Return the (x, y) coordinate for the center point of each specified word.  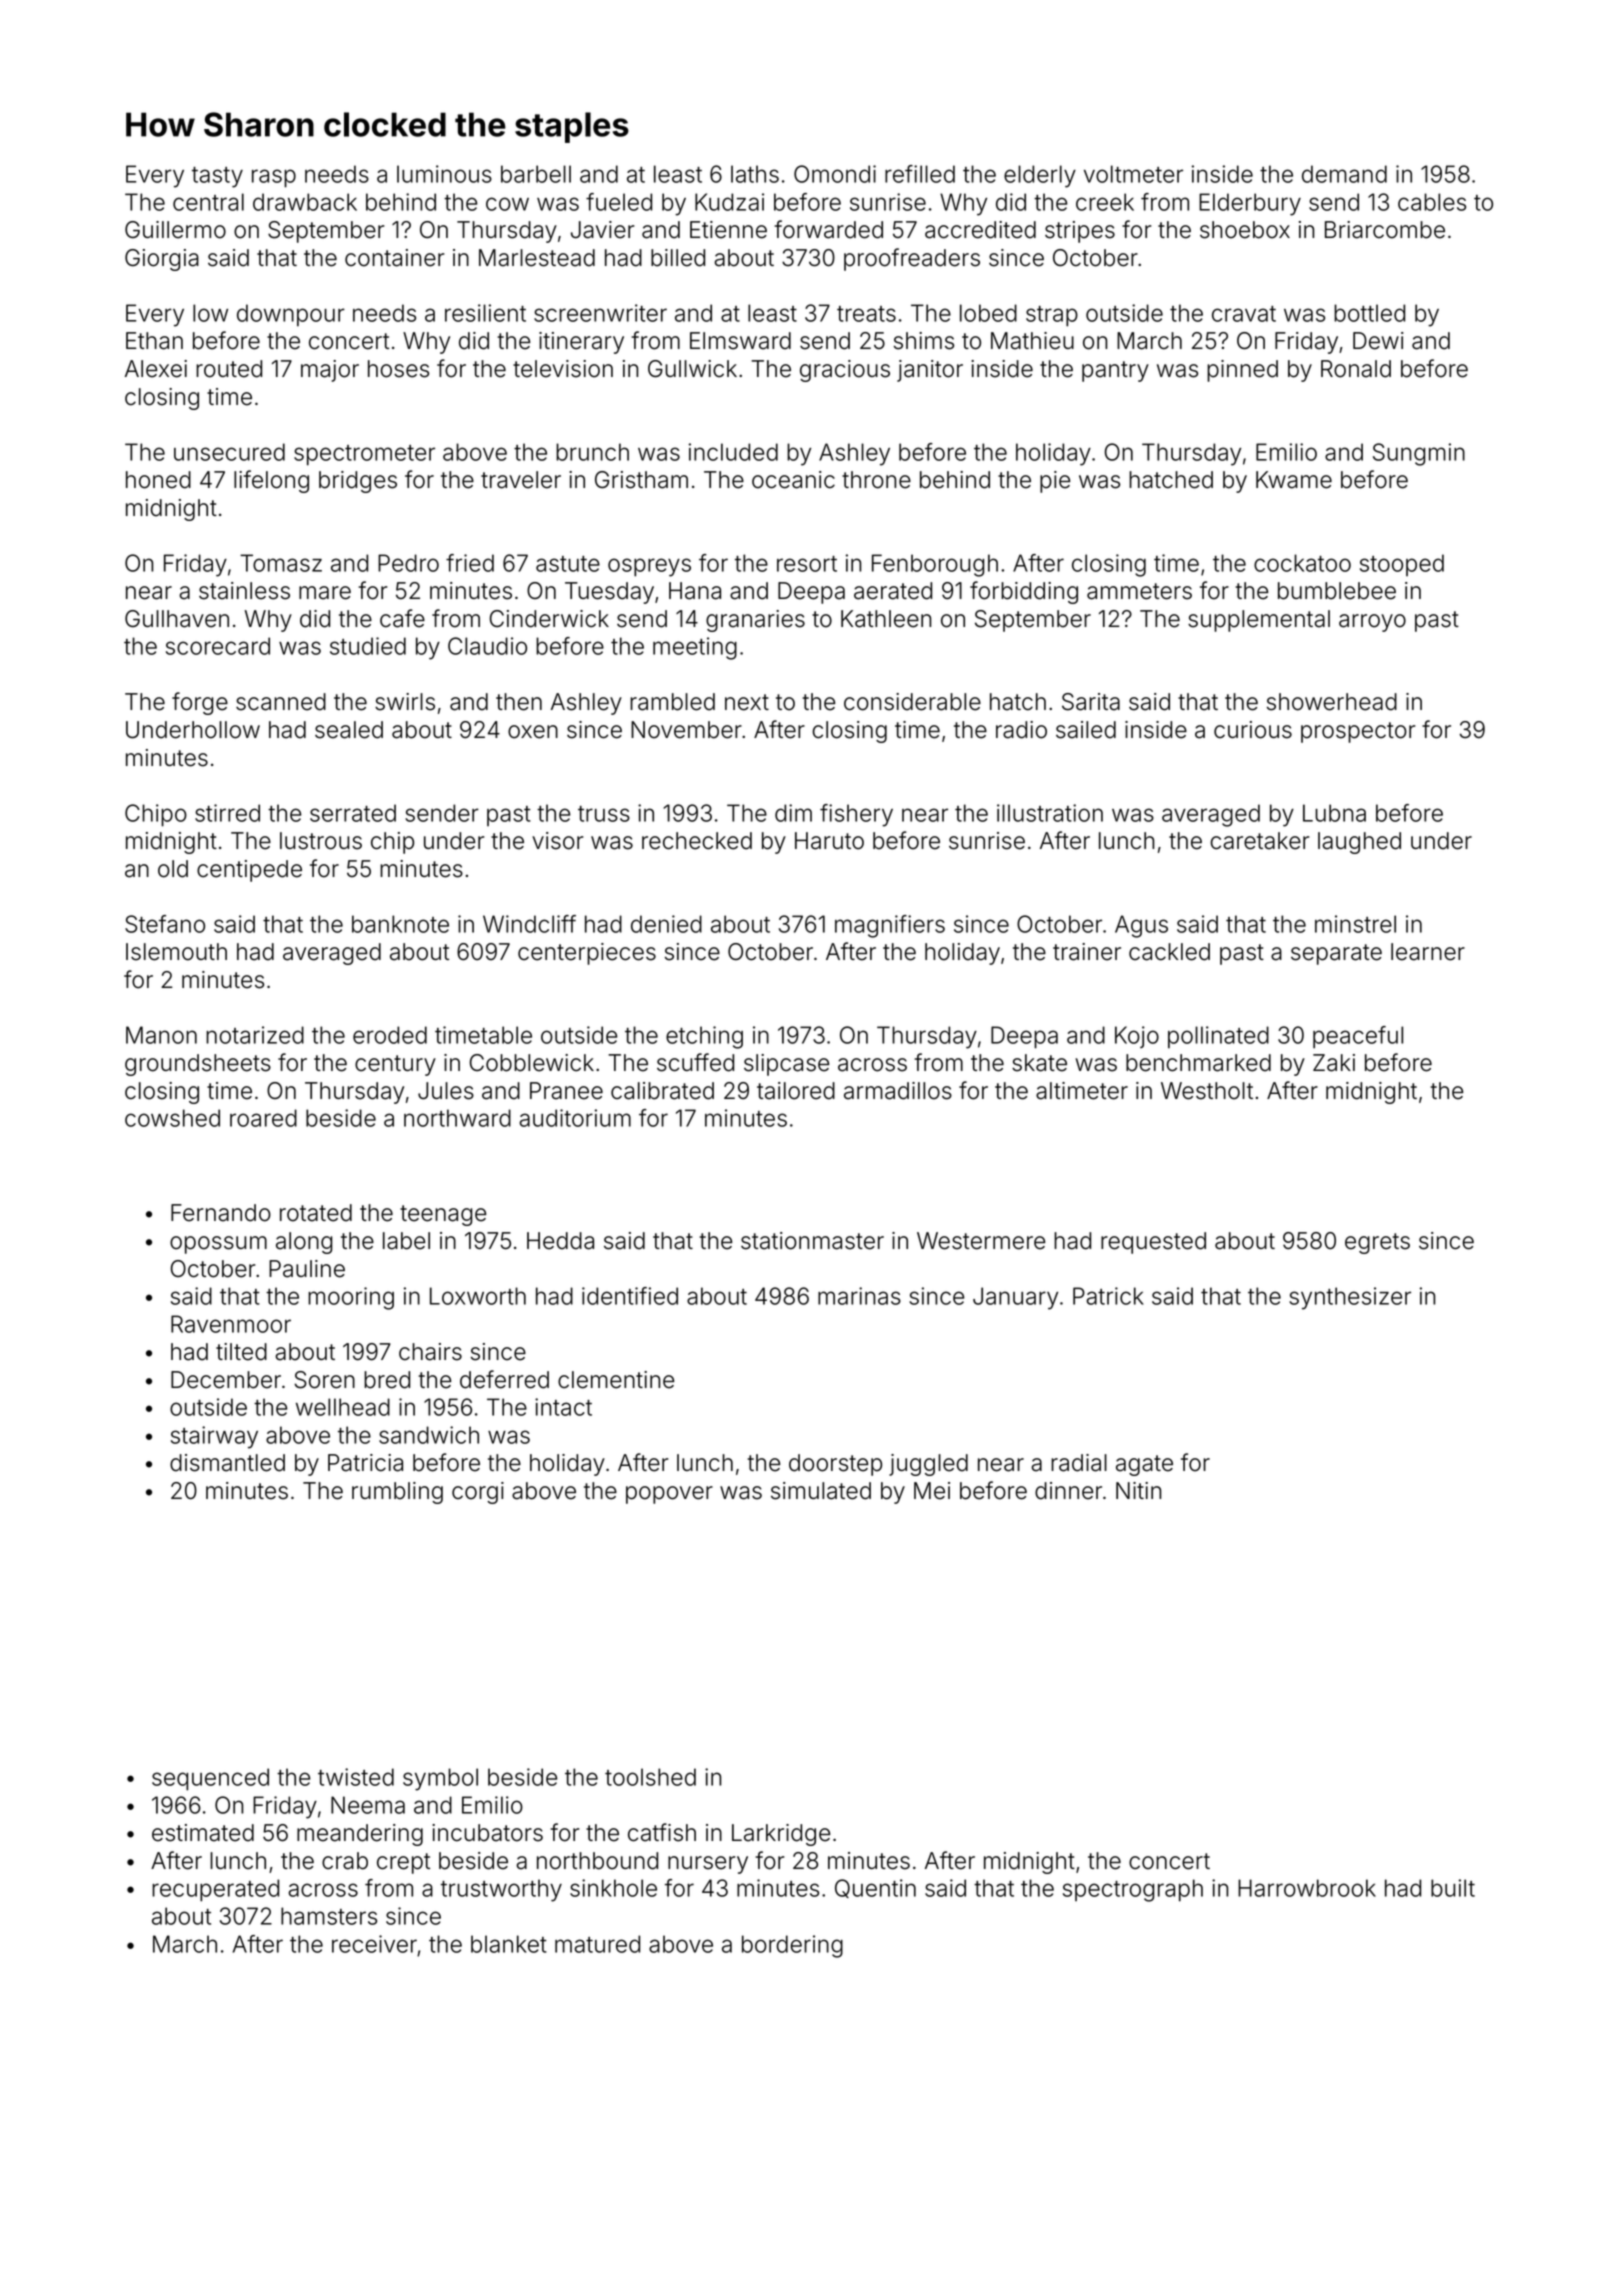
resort (807, 564)
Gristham (641, 480)
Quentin (875, 1888)
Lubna (1334, 813)
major (330, 371)
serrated (353, 813)
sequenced (210, 1779)
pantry (1115, 371)
